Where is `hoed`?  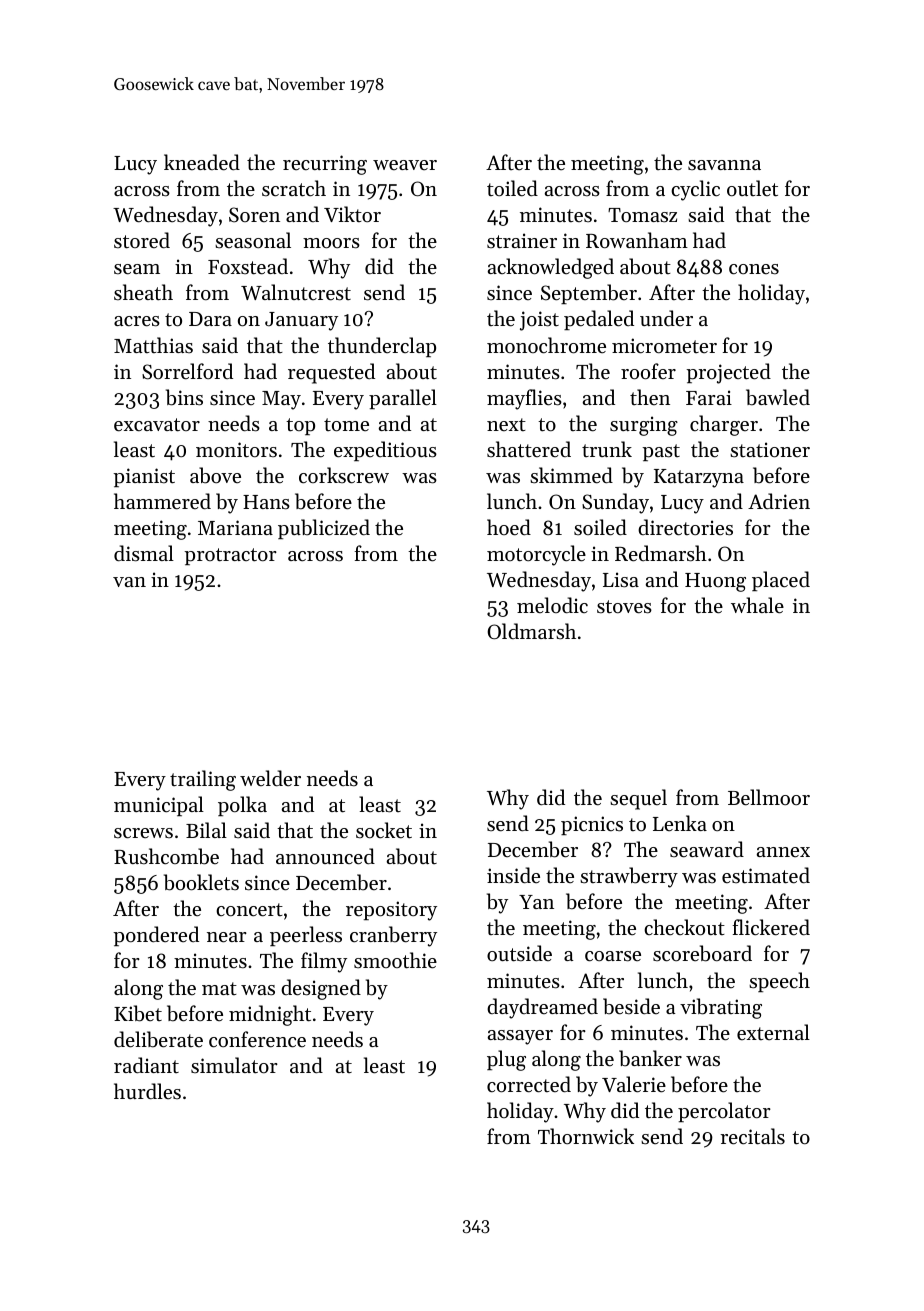
hoed is located at coordinates (509, 527).
